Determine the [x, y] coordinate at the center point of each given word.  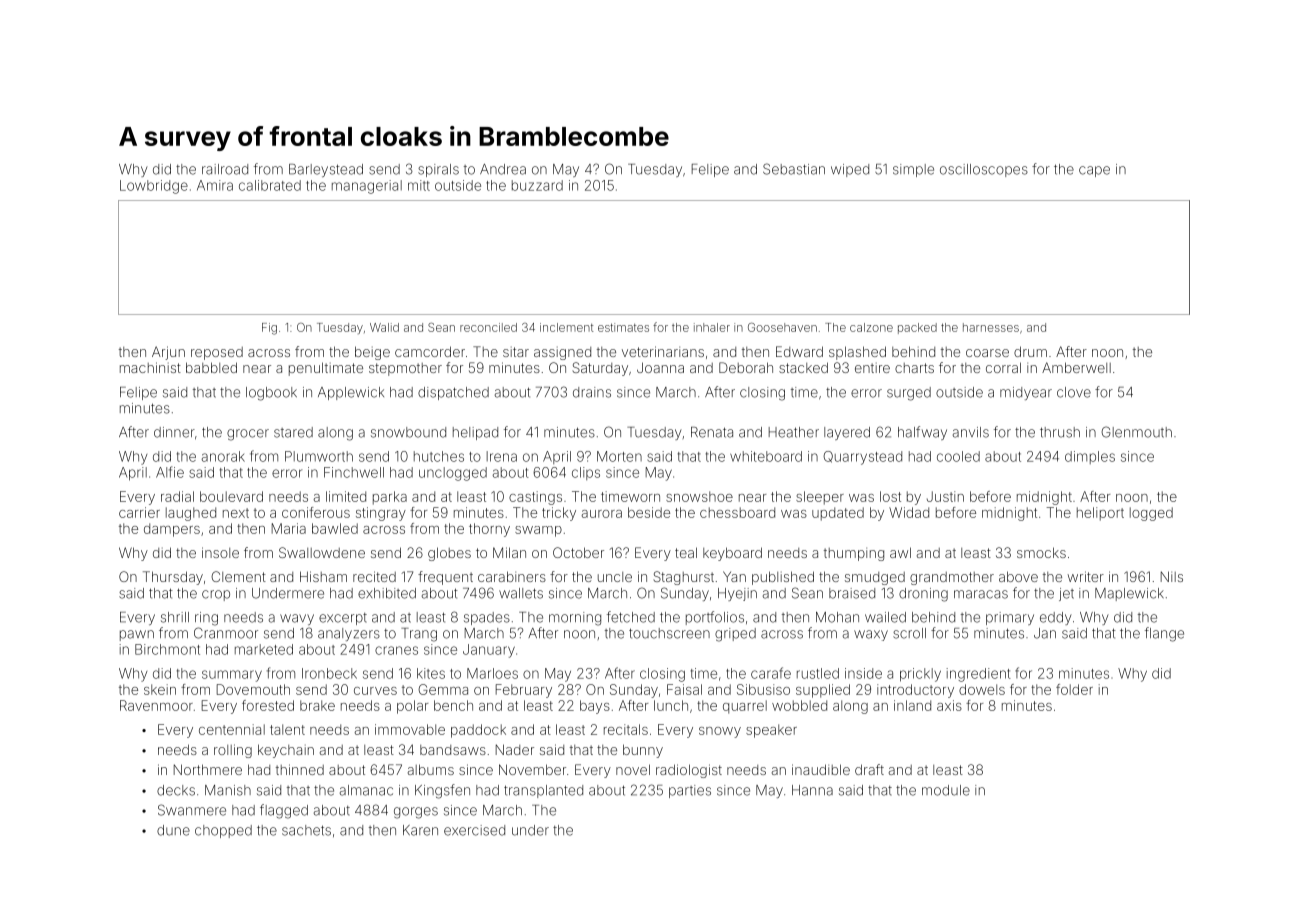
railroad [225, 169]
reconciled [488, 327]
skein [160, 689]
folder [1074, 689]
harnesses [991, 327]
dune [173, 830]
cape [1094, 171]
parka [390, 498]
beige [372, 353]
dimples [1090, 457]
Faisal [684, 689]
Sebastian [794, 169]
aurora [601, 514]
